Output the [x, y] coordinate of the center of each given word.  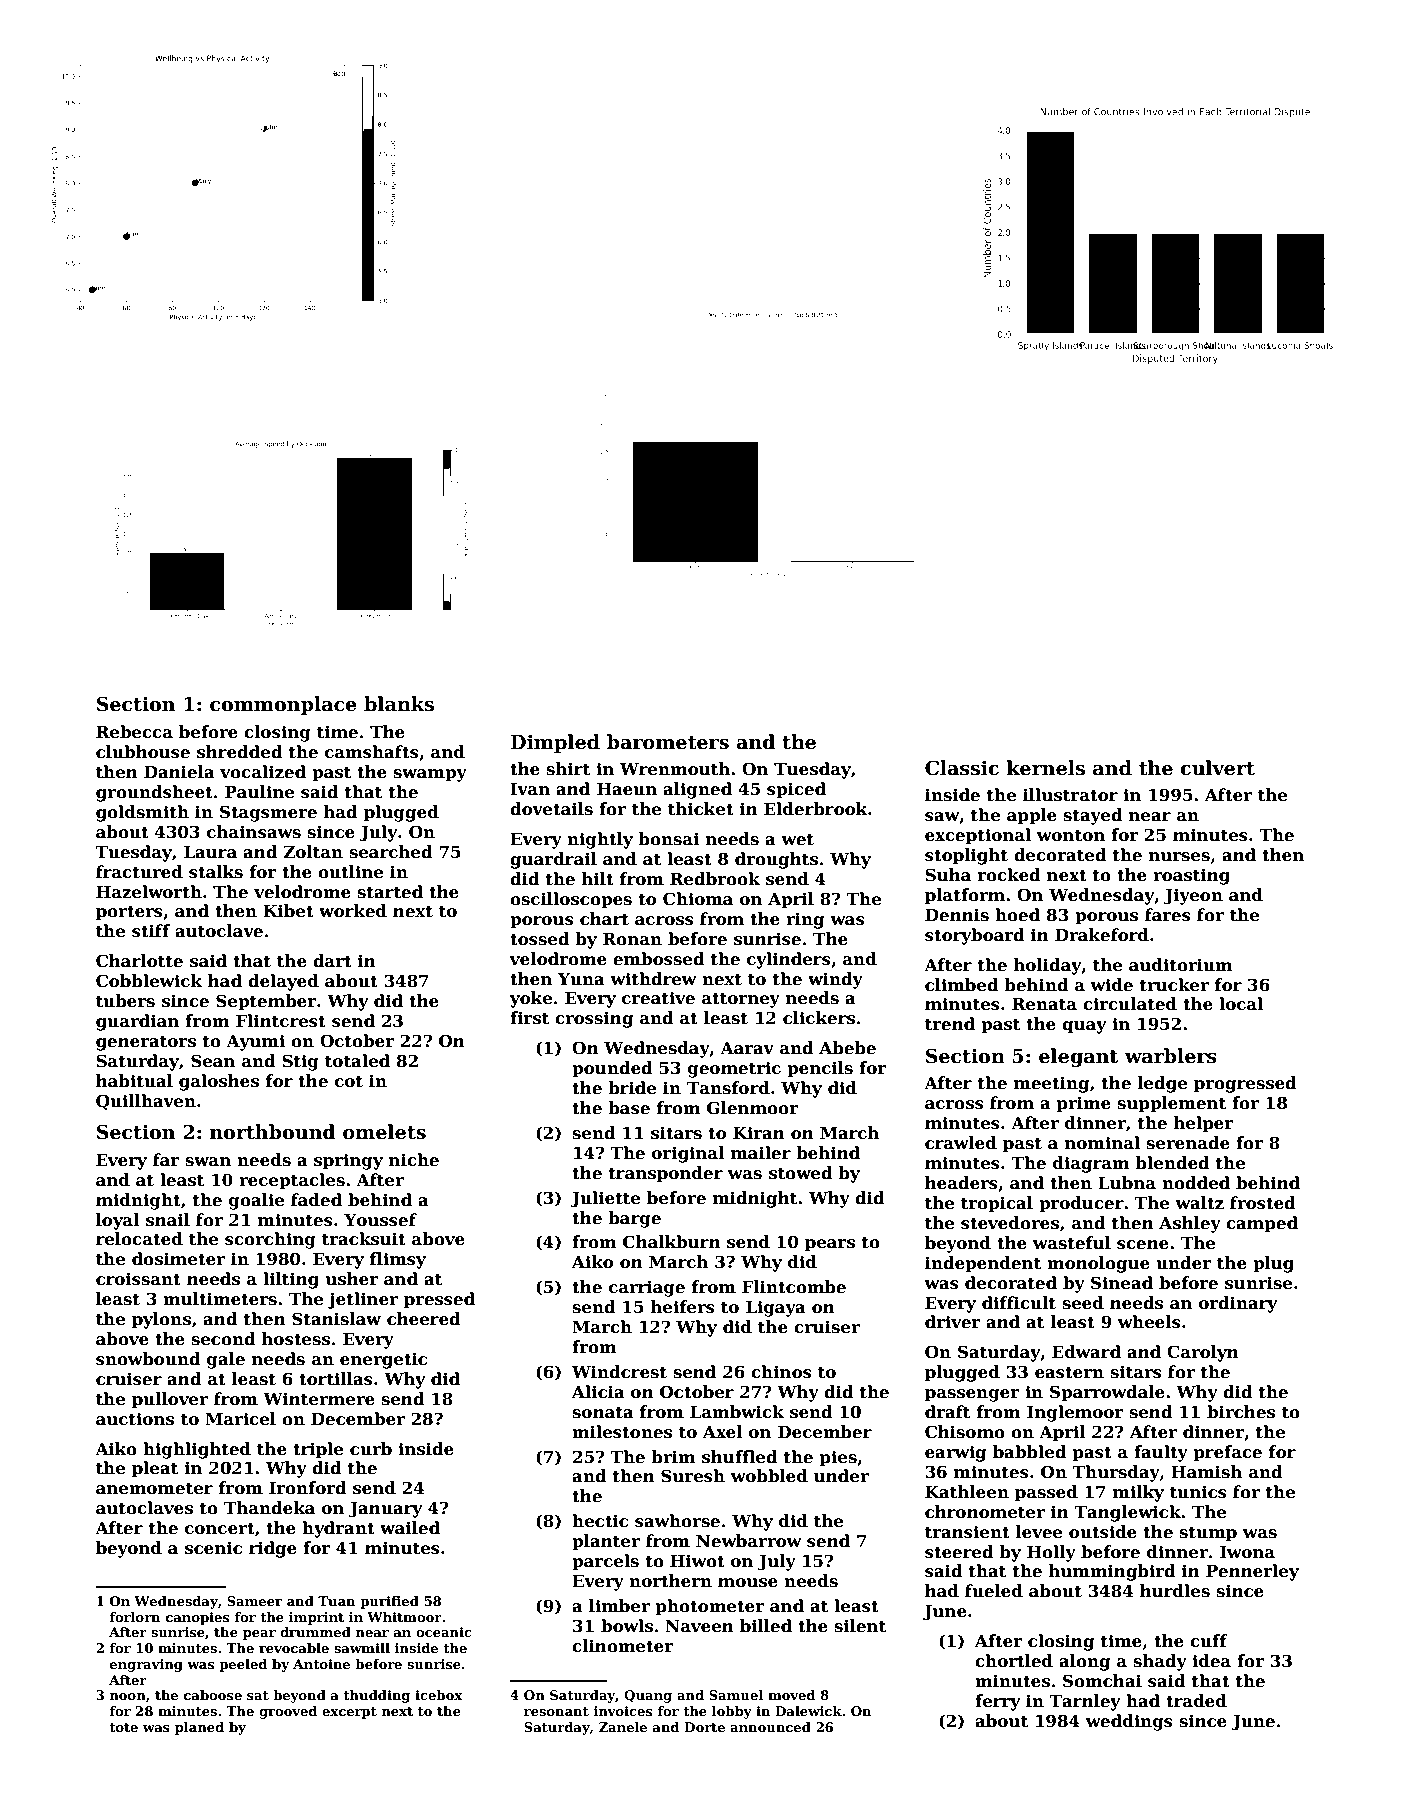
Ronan [632, 939]
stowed [801, 1173]
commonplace [283, 705]
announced [770, 1727]
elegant [1078, 1057]
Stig [300, 1062]
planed [199, 1728]
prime [1084, 1104]
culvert [1217, 768]
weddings [1129, 1722]
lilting [291, 1280]
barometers [668, 742]
